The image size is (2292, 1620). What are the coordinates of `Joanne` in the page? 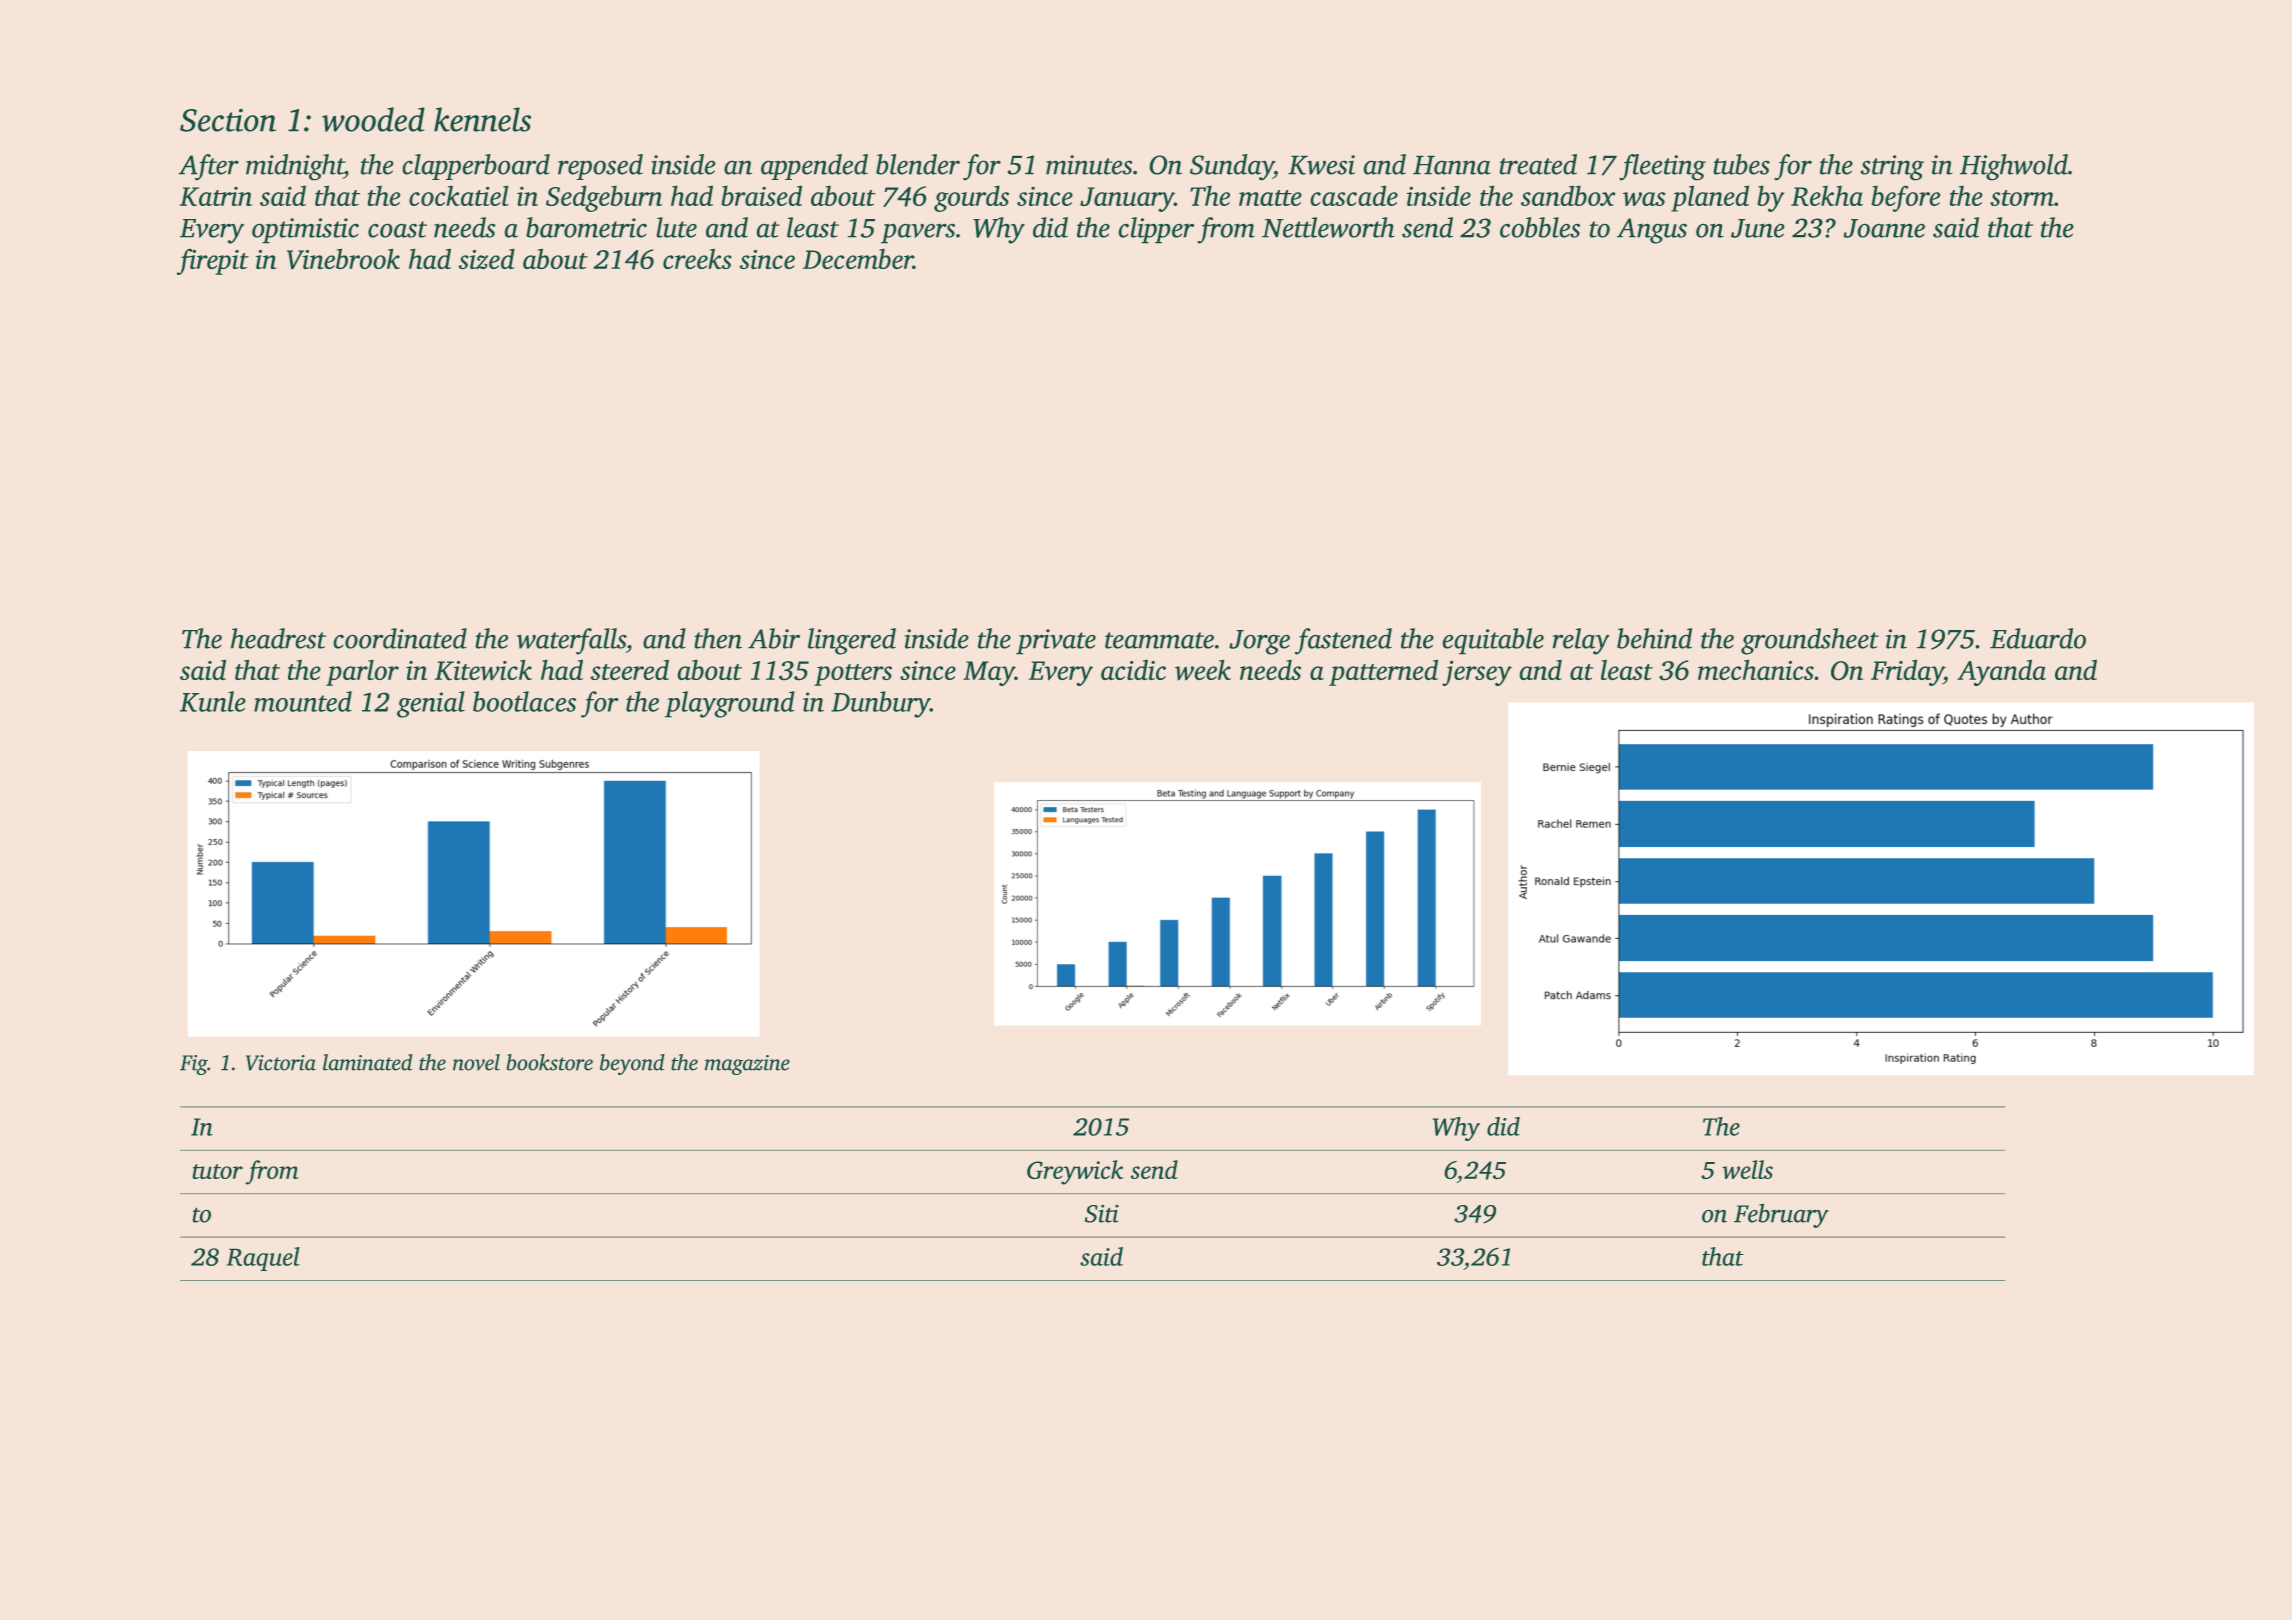 It's located at (1884, 228).
